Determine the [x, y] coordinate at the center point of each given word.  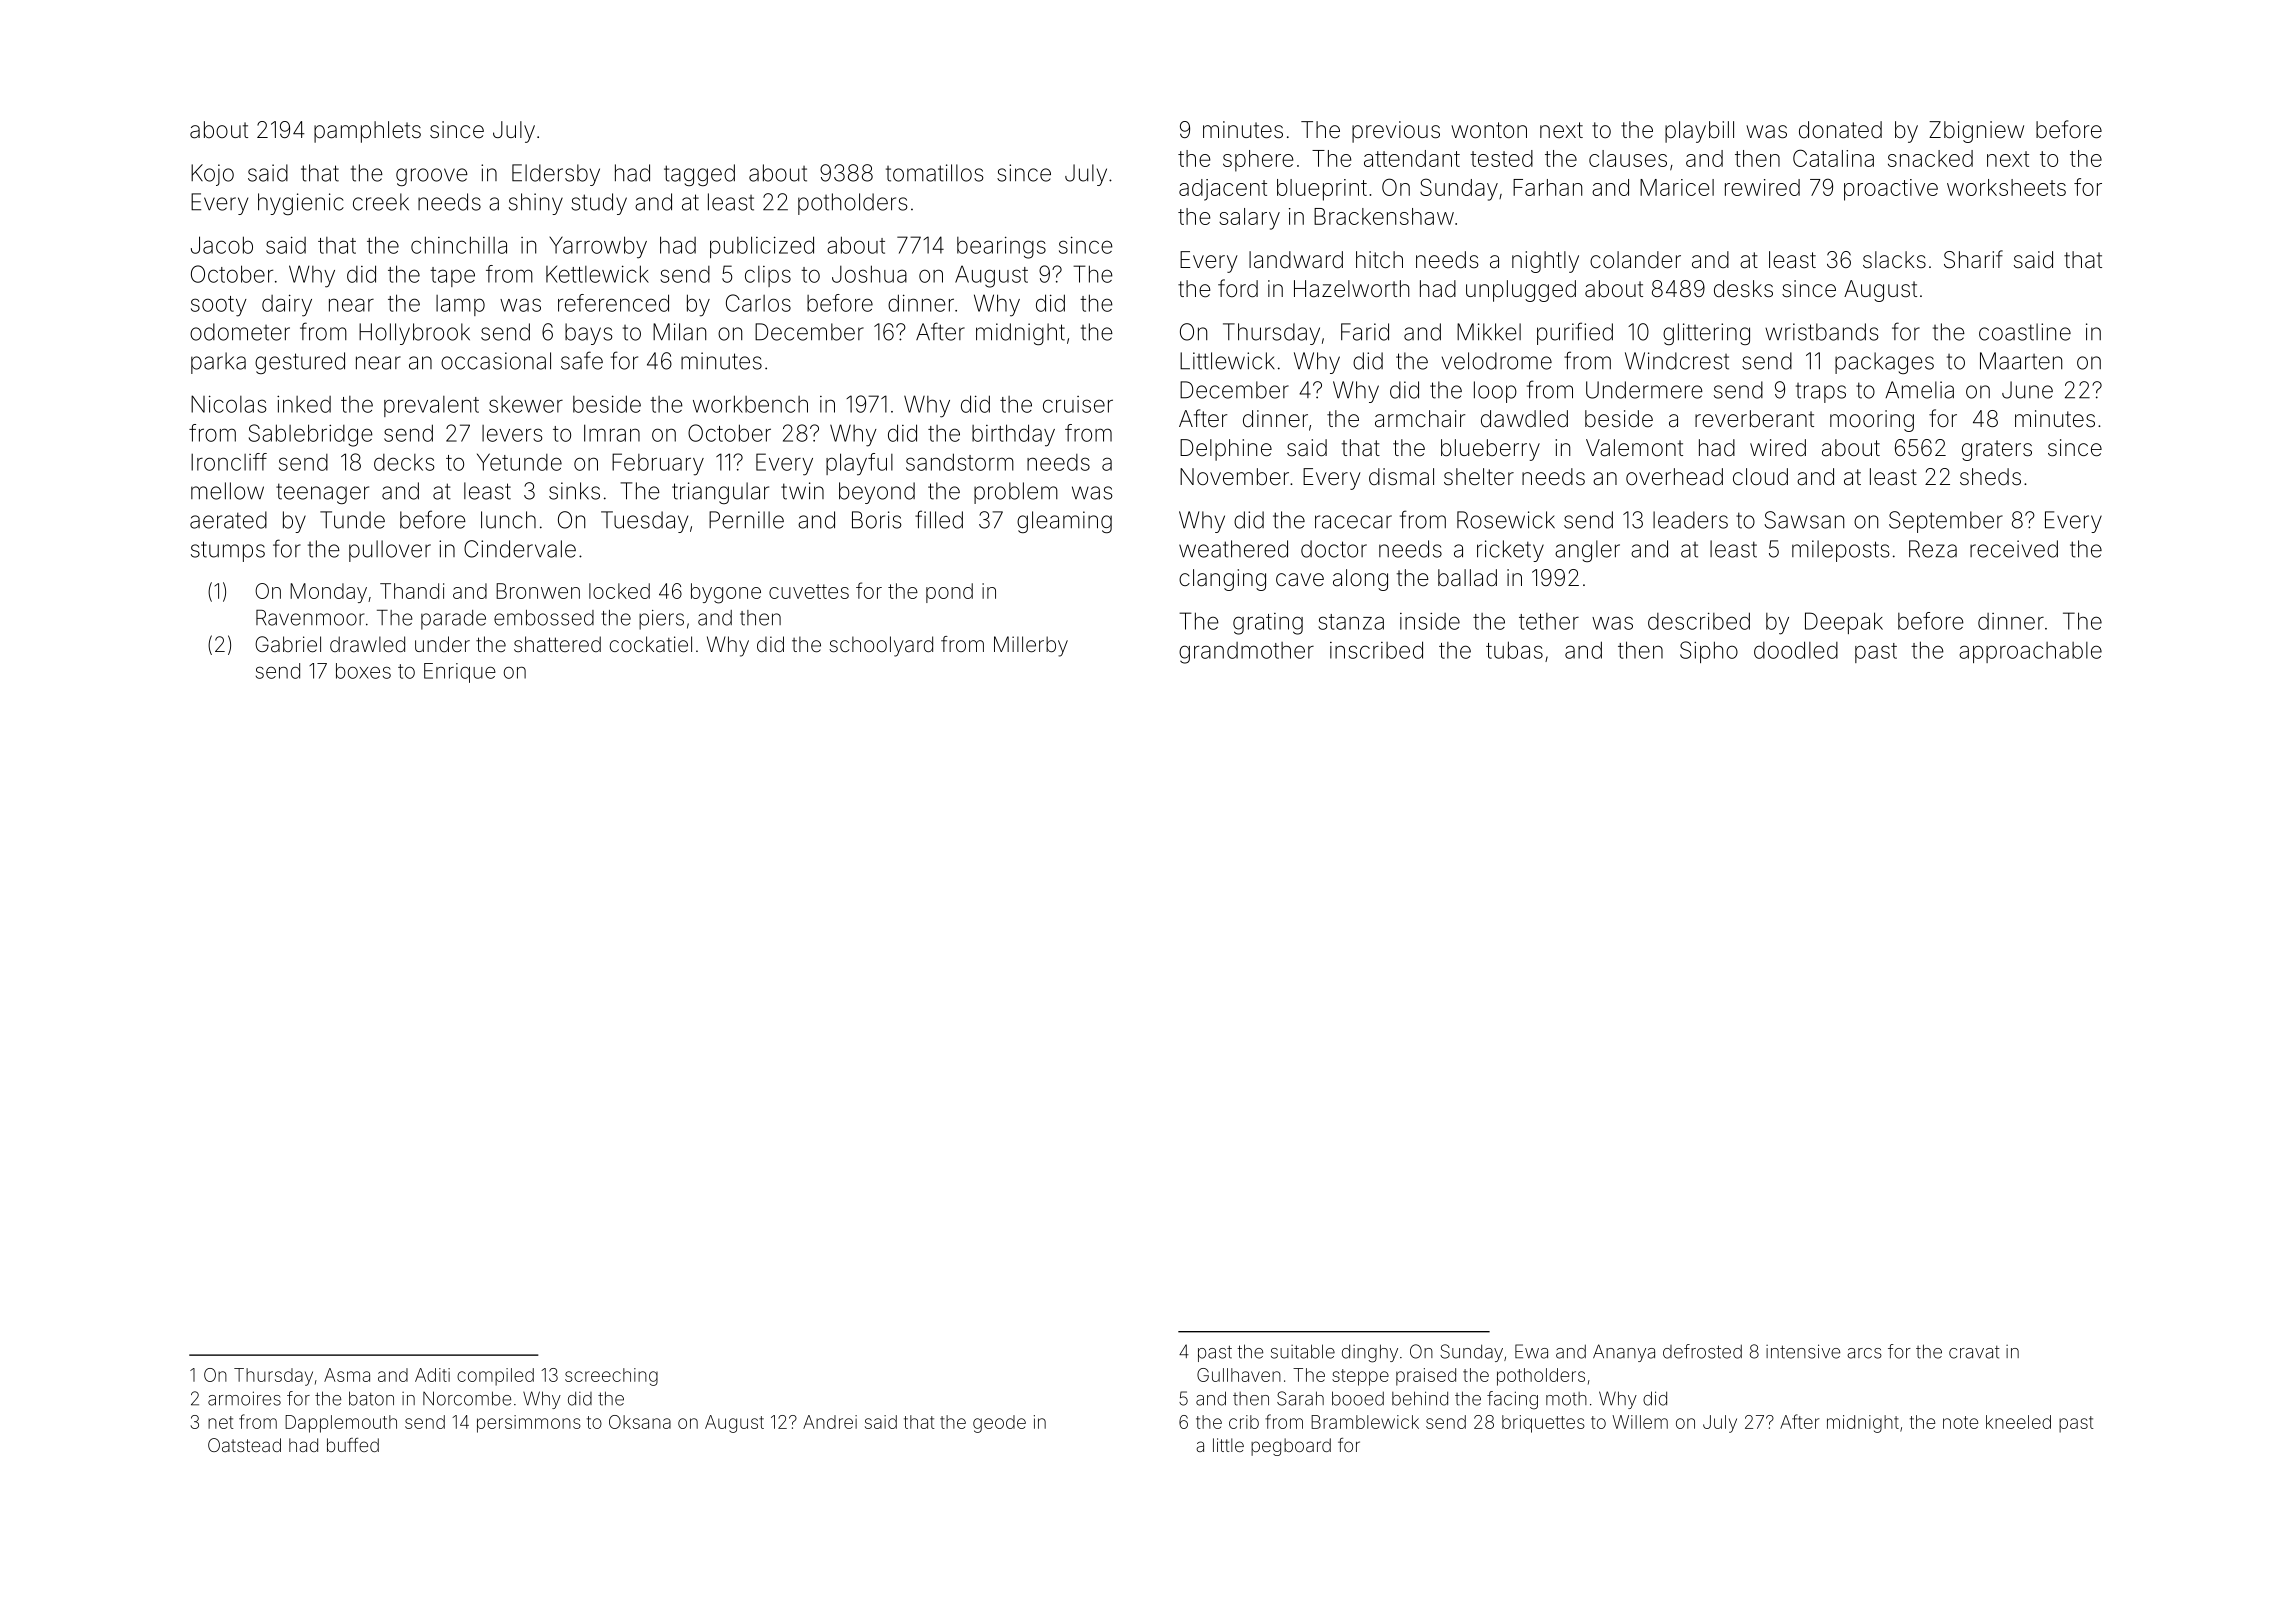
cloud [1760, 477]
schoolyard [881, 646]
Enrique [460, 673]
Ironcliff [229, 462]
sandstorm [960, 462]
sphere [1258, 161]
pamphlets [367, 132]
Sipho [1709, 652]
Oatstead [244, 1445]
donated [1840, 130]
